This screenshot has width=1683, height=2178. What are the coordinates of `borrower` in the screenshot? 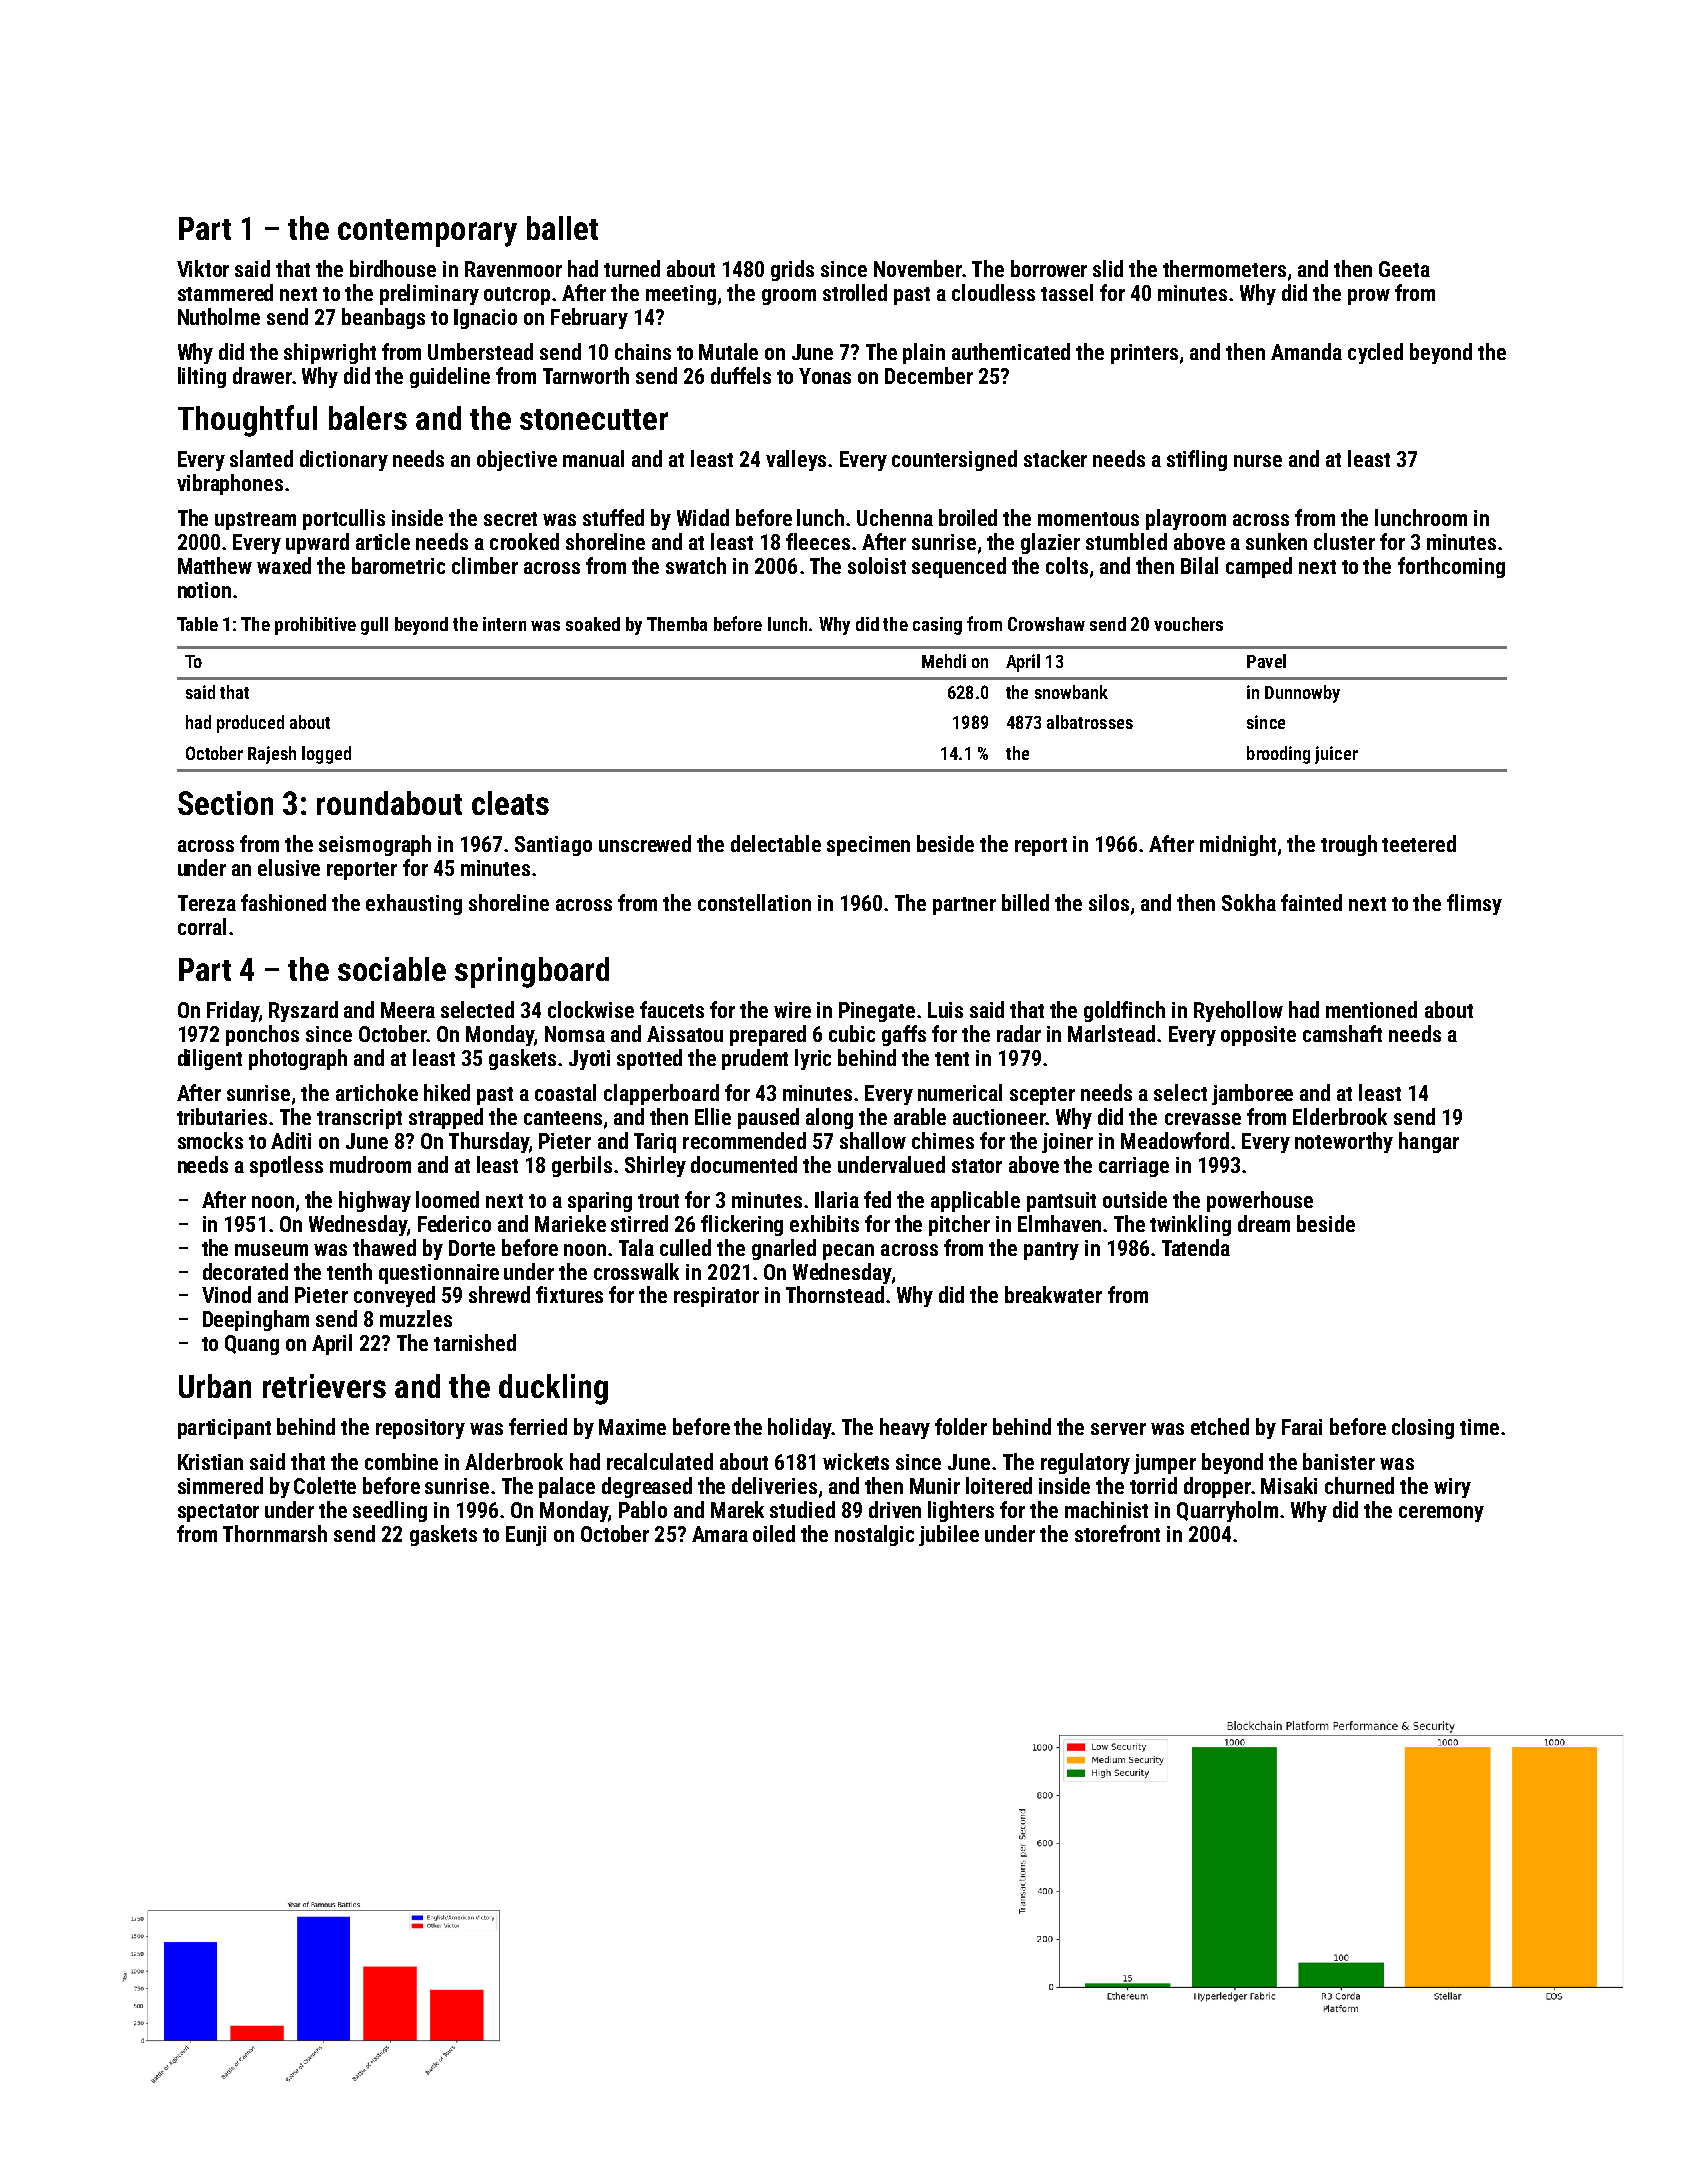 It's located at (1049, 268).
